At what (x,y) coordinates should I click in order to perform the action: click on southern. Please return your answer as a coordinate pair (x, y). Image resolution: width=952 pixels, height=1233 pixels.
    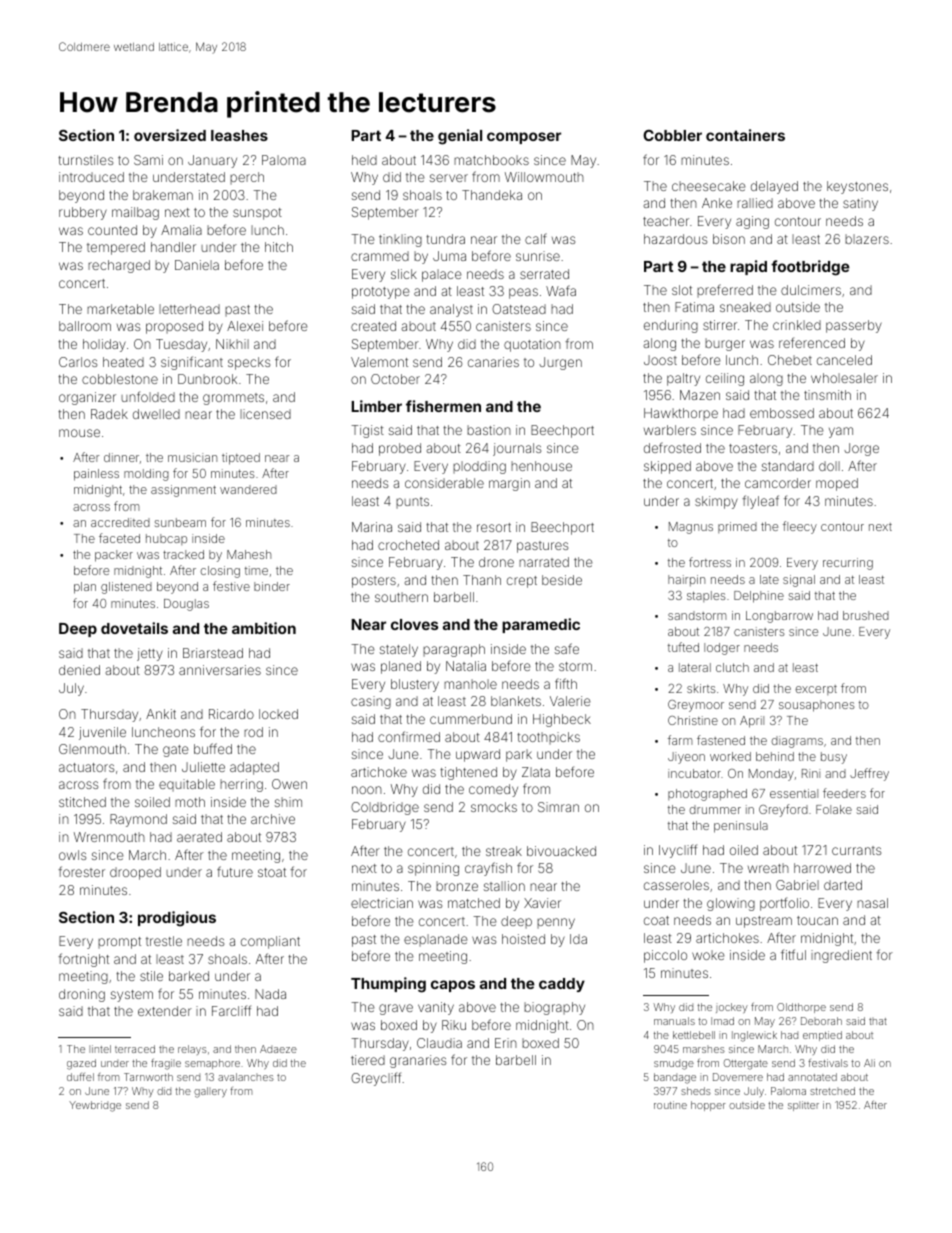
    Looking at the image, I should click on (401, 597).
